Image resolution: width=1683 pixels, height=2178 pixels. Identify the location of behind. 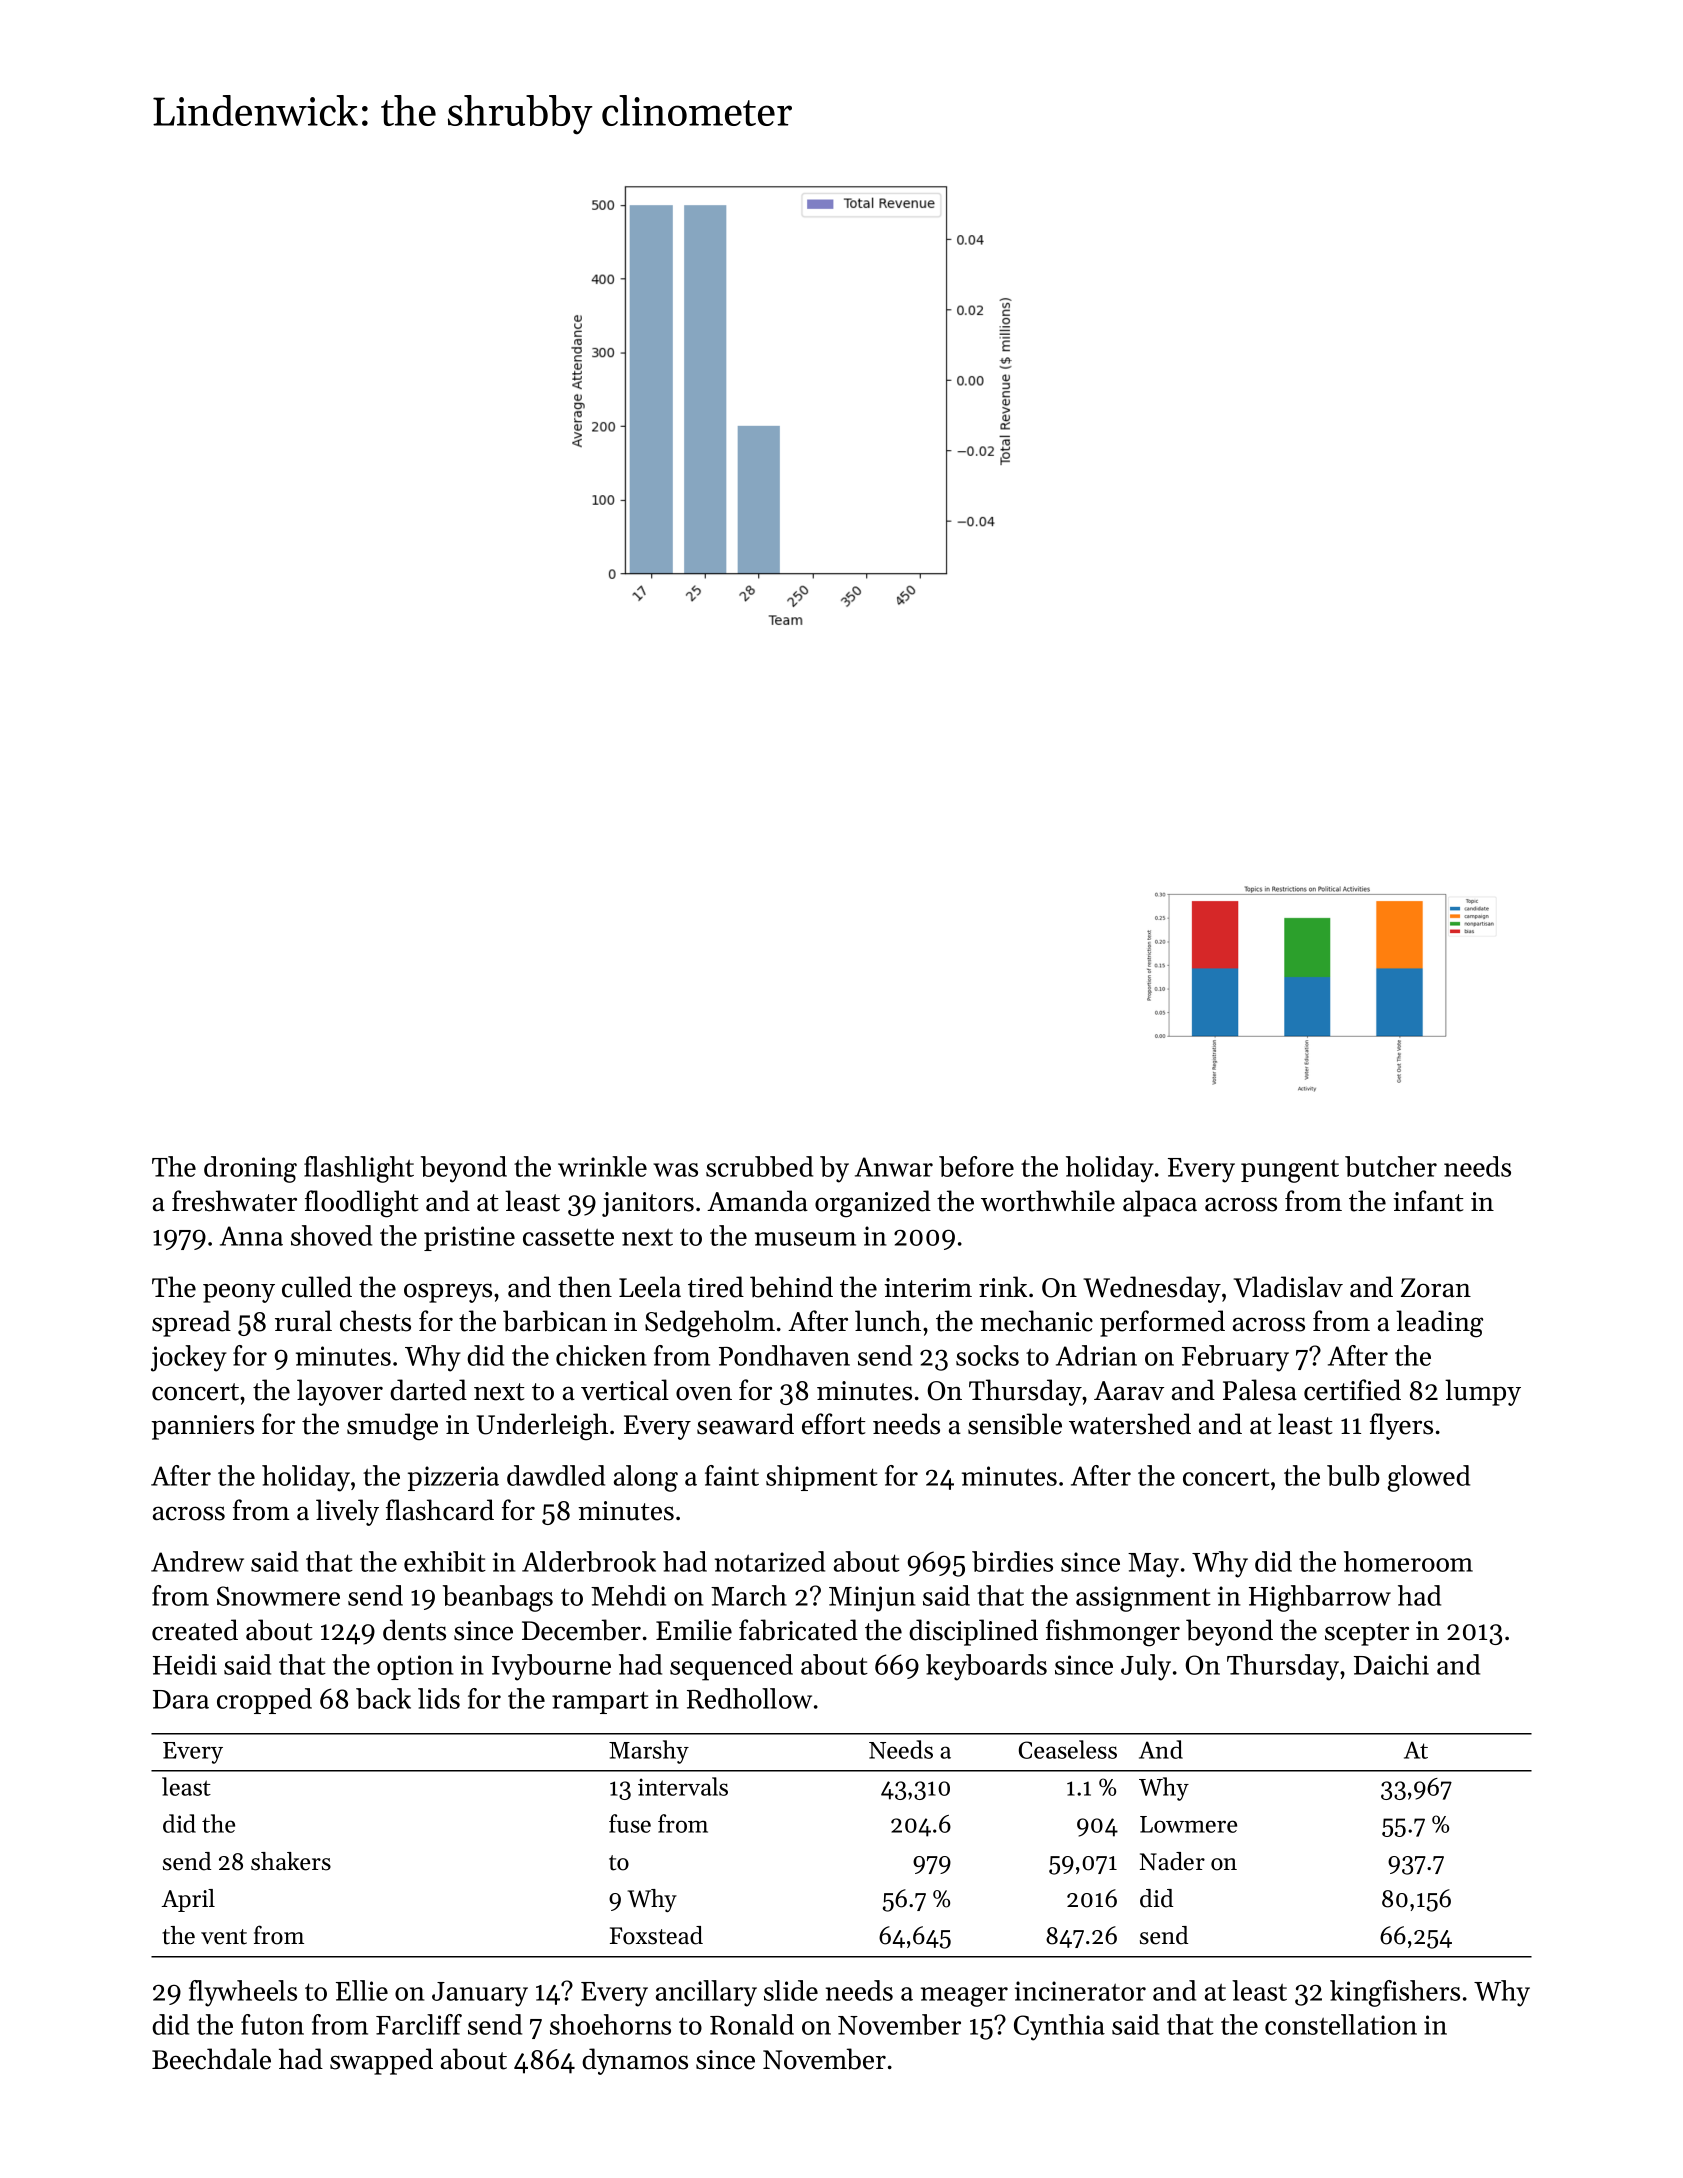
(791, 1287).
